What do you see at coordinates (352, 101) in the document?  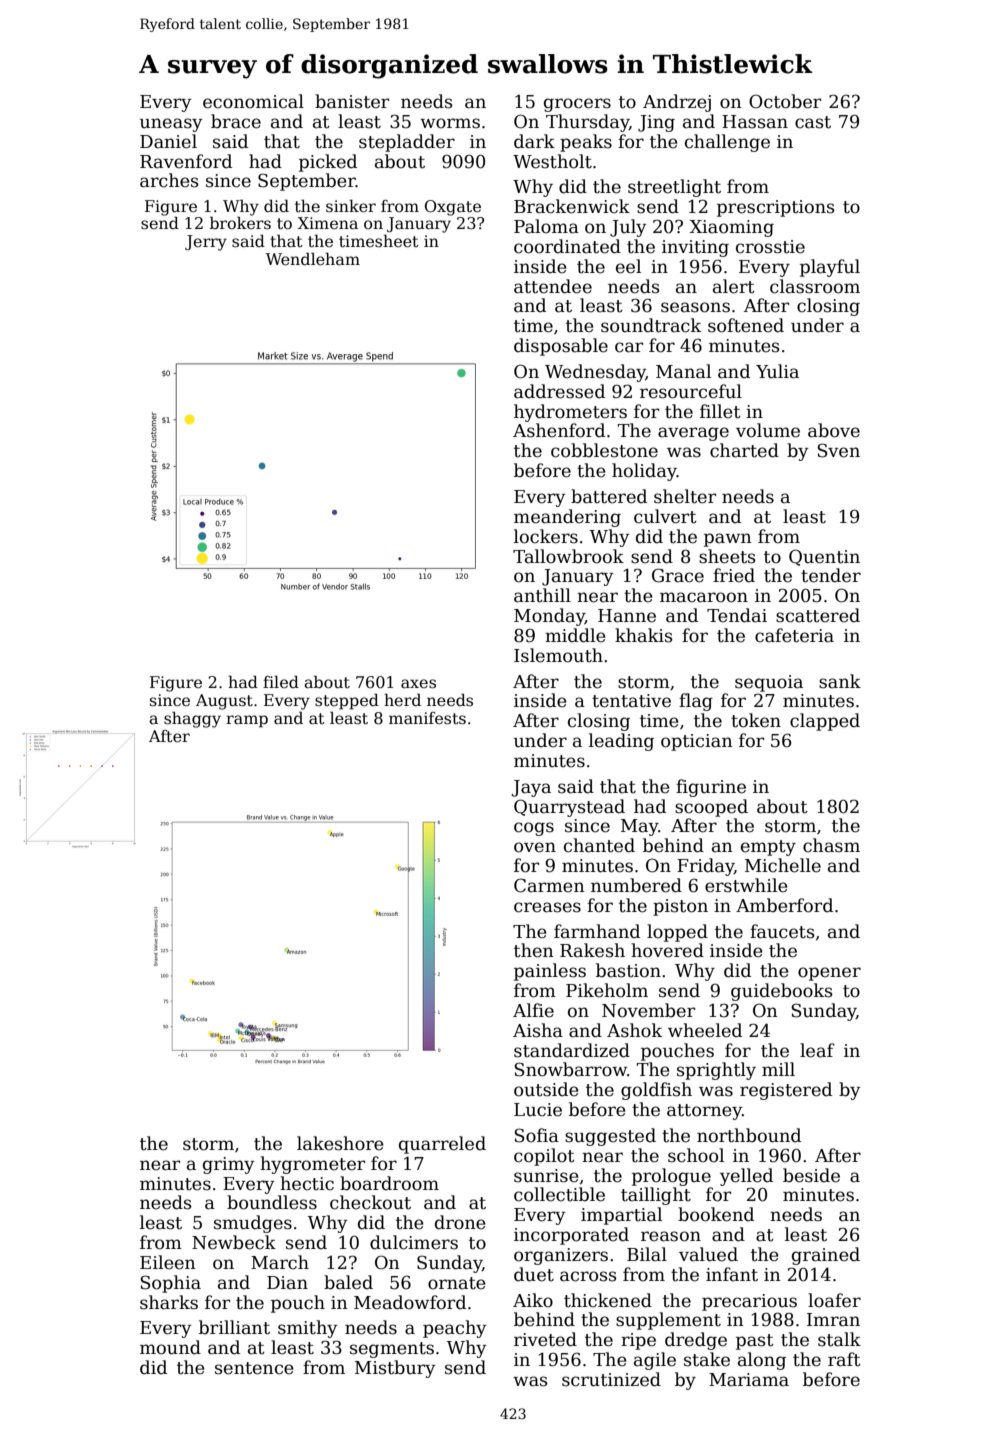 I see `banister` at bounding box center [352, 101].
